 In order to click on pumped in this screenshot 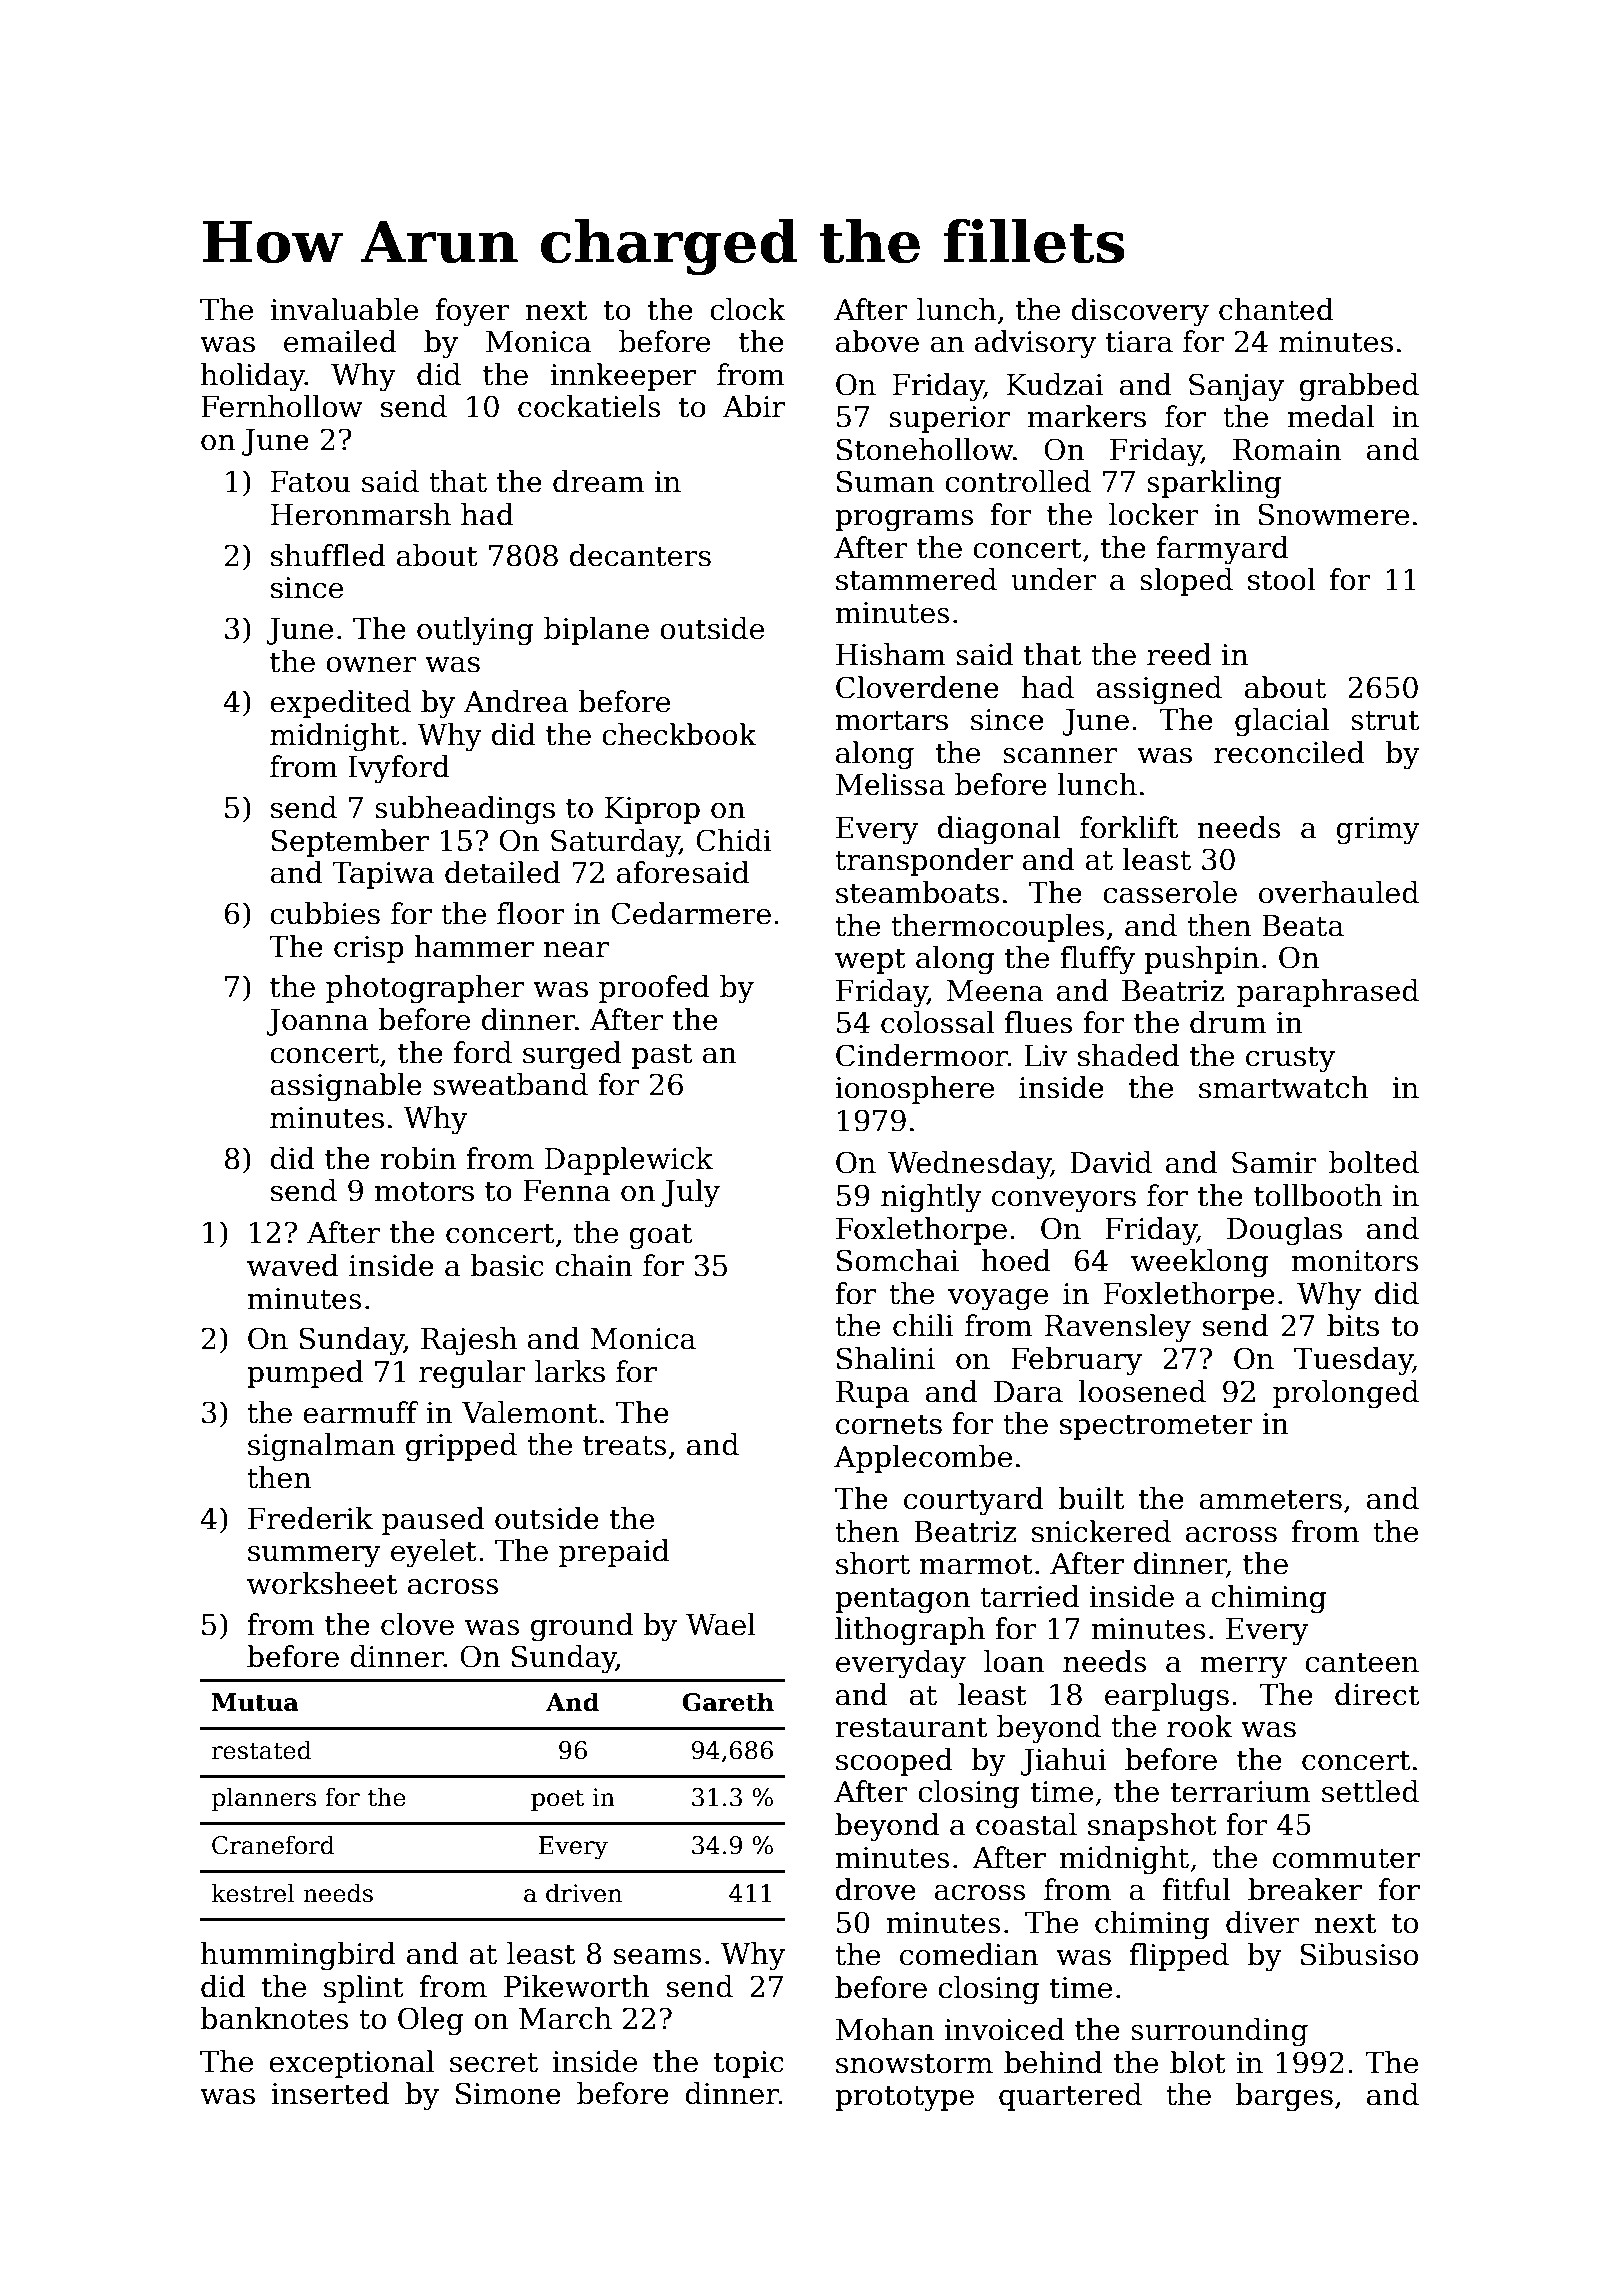, I will do `click(305, 1374)`.
